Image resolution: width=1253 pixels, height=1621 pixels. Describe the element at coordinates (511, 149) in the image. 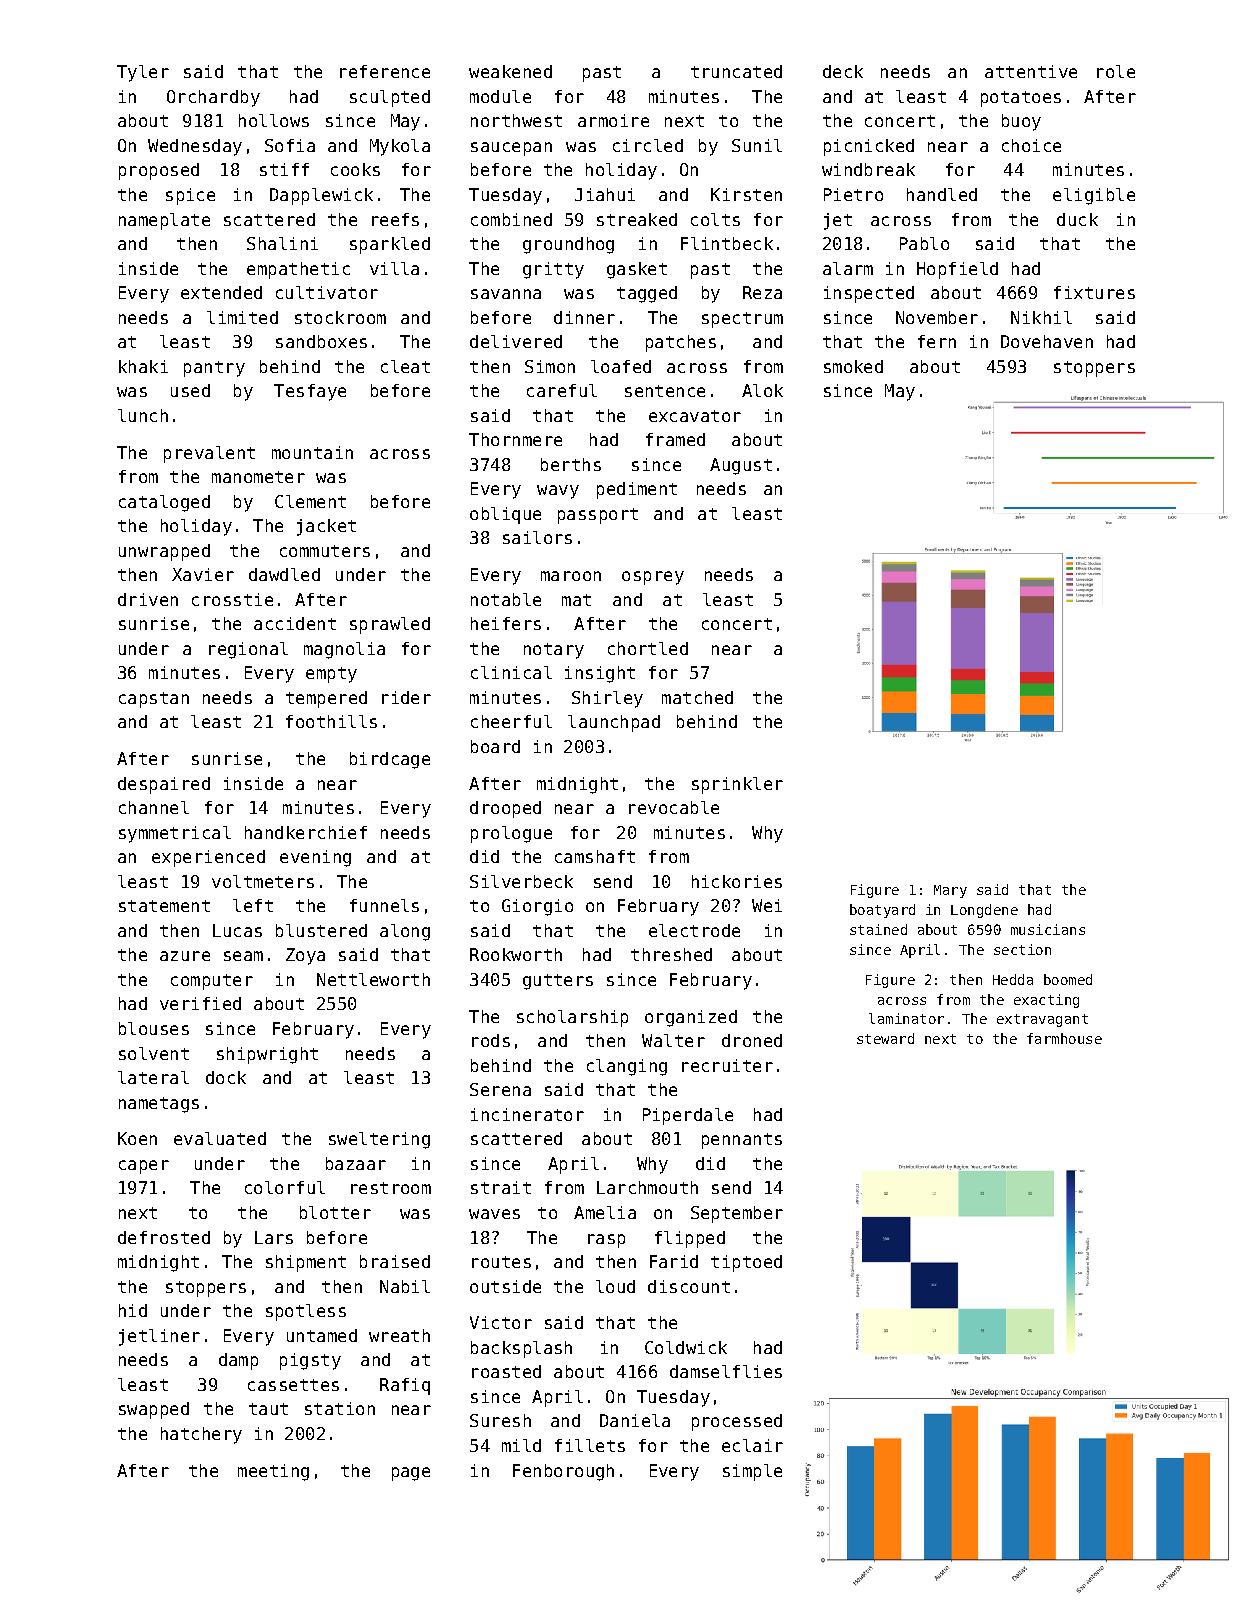

I see `saucepan` at that location.
